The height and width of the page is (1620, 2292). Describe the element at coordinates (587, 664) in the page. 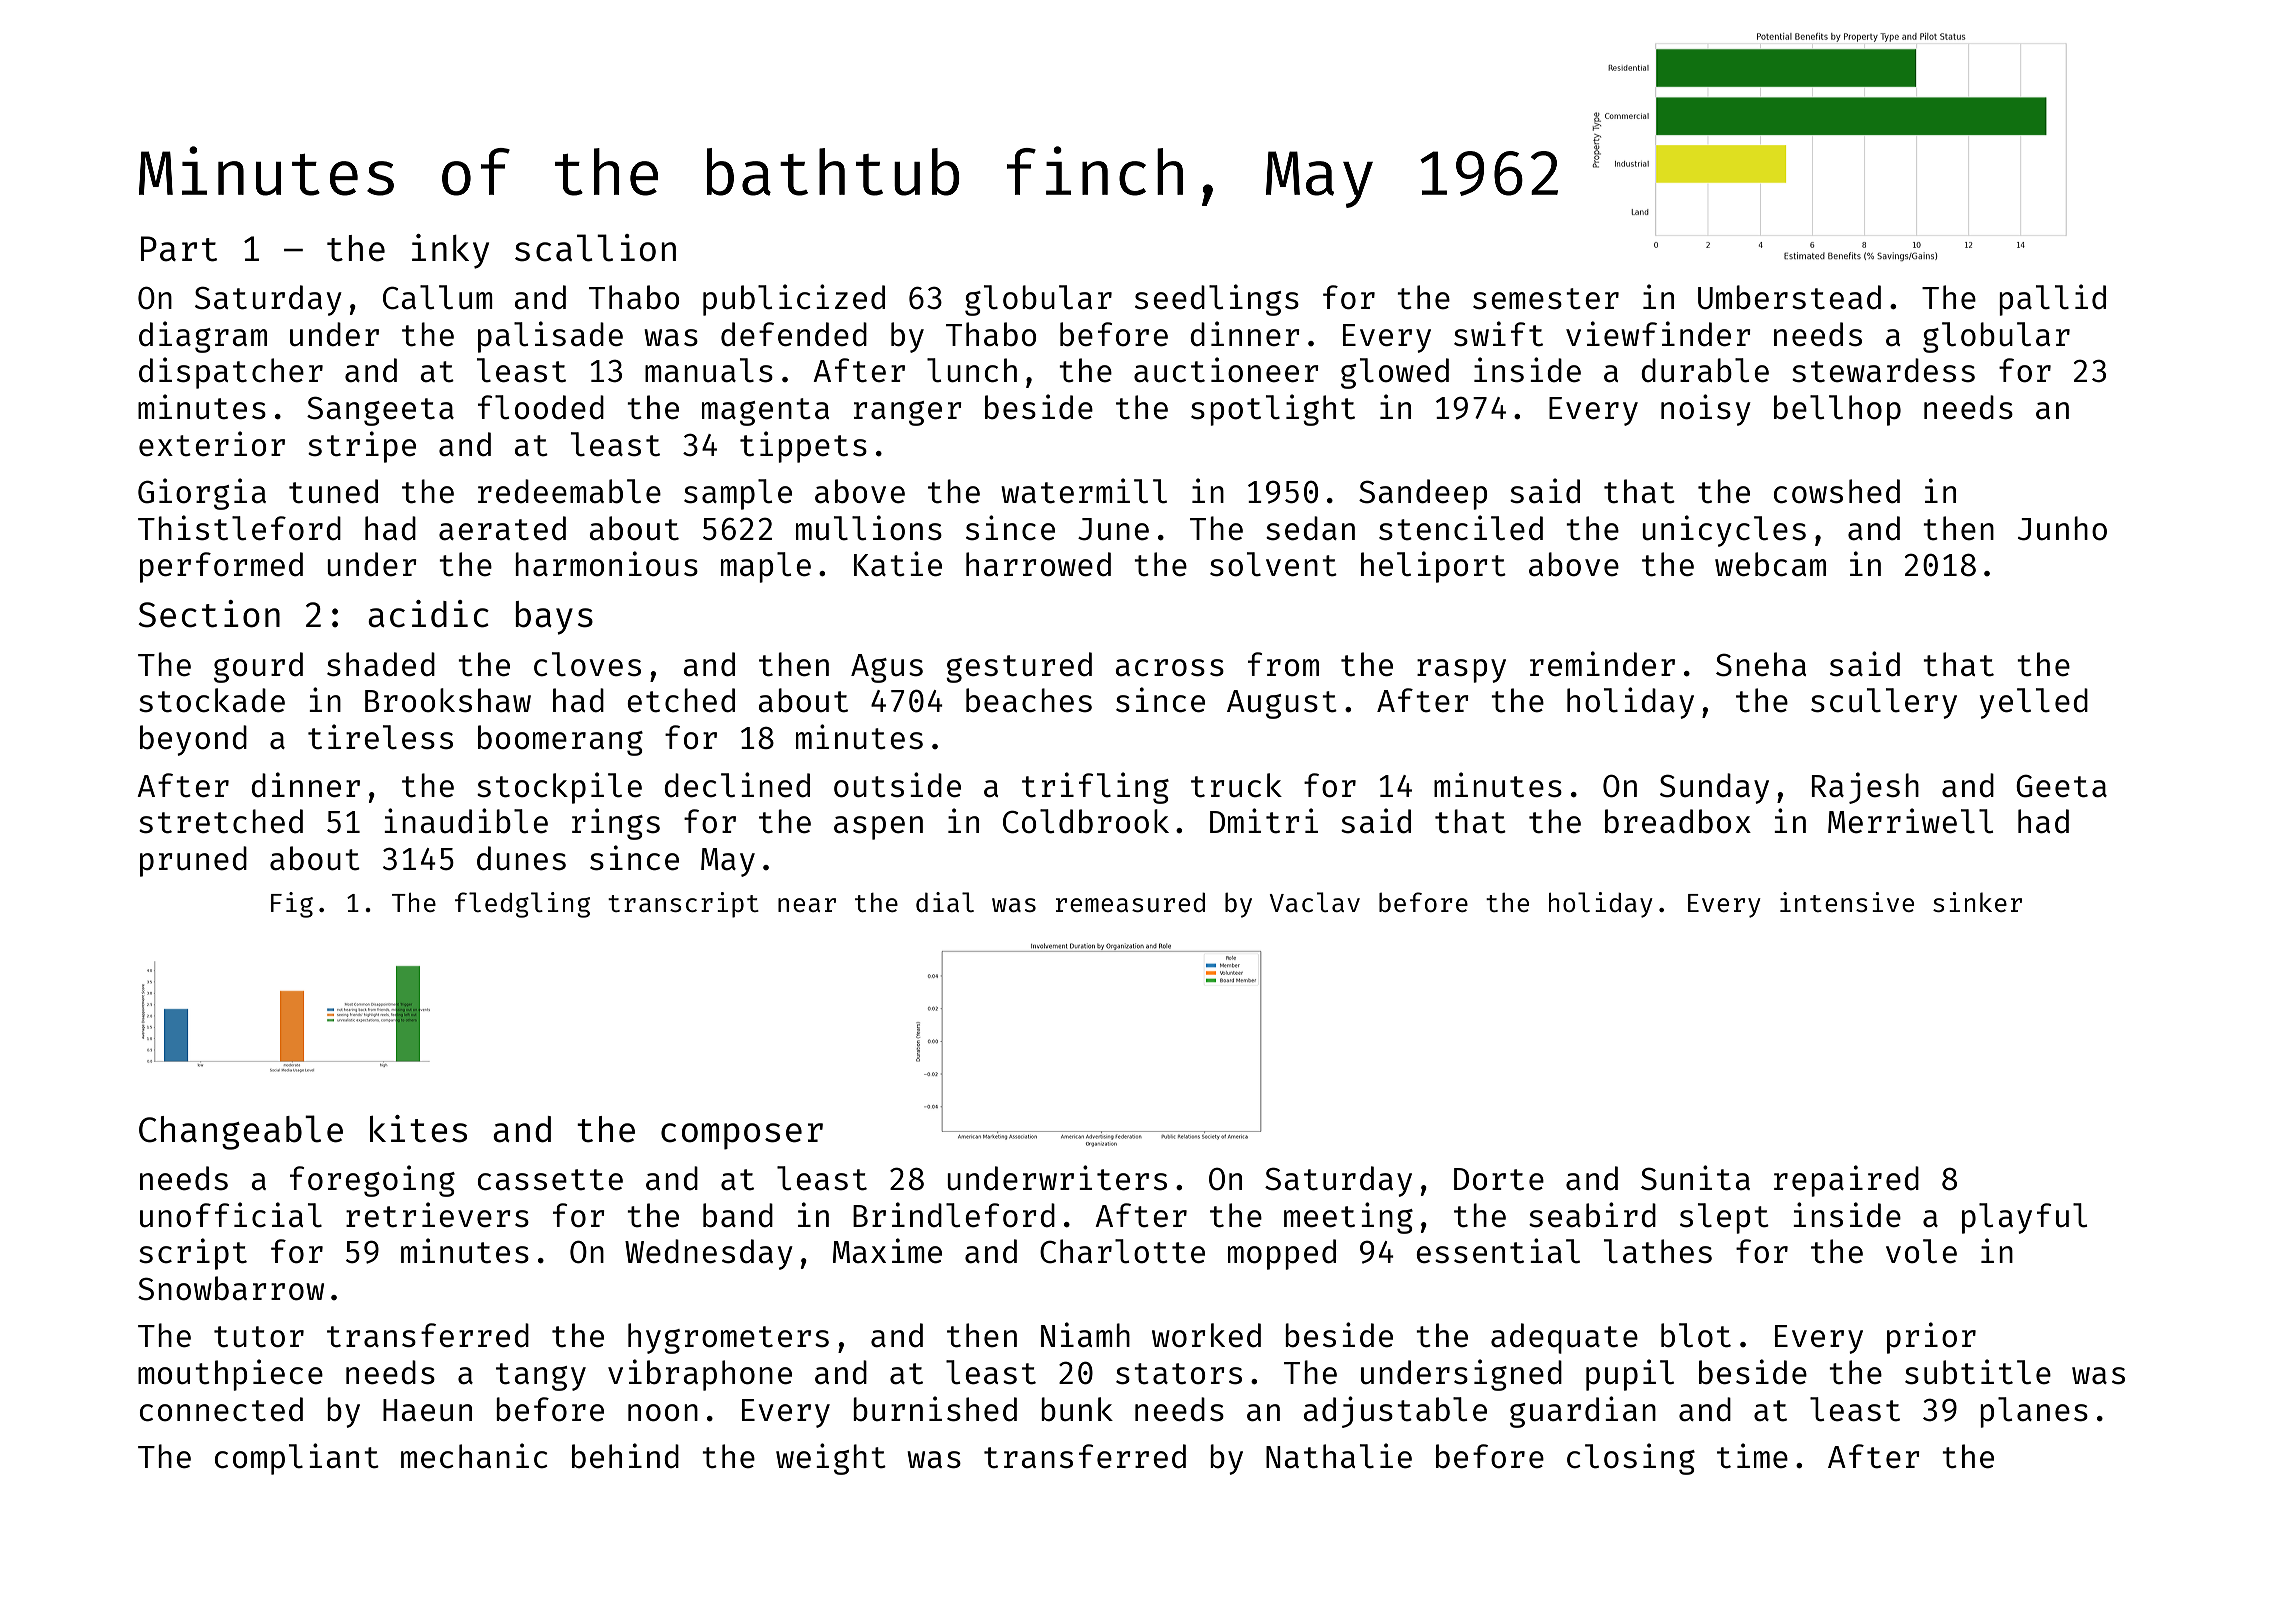

I see `cloves` at that location.
